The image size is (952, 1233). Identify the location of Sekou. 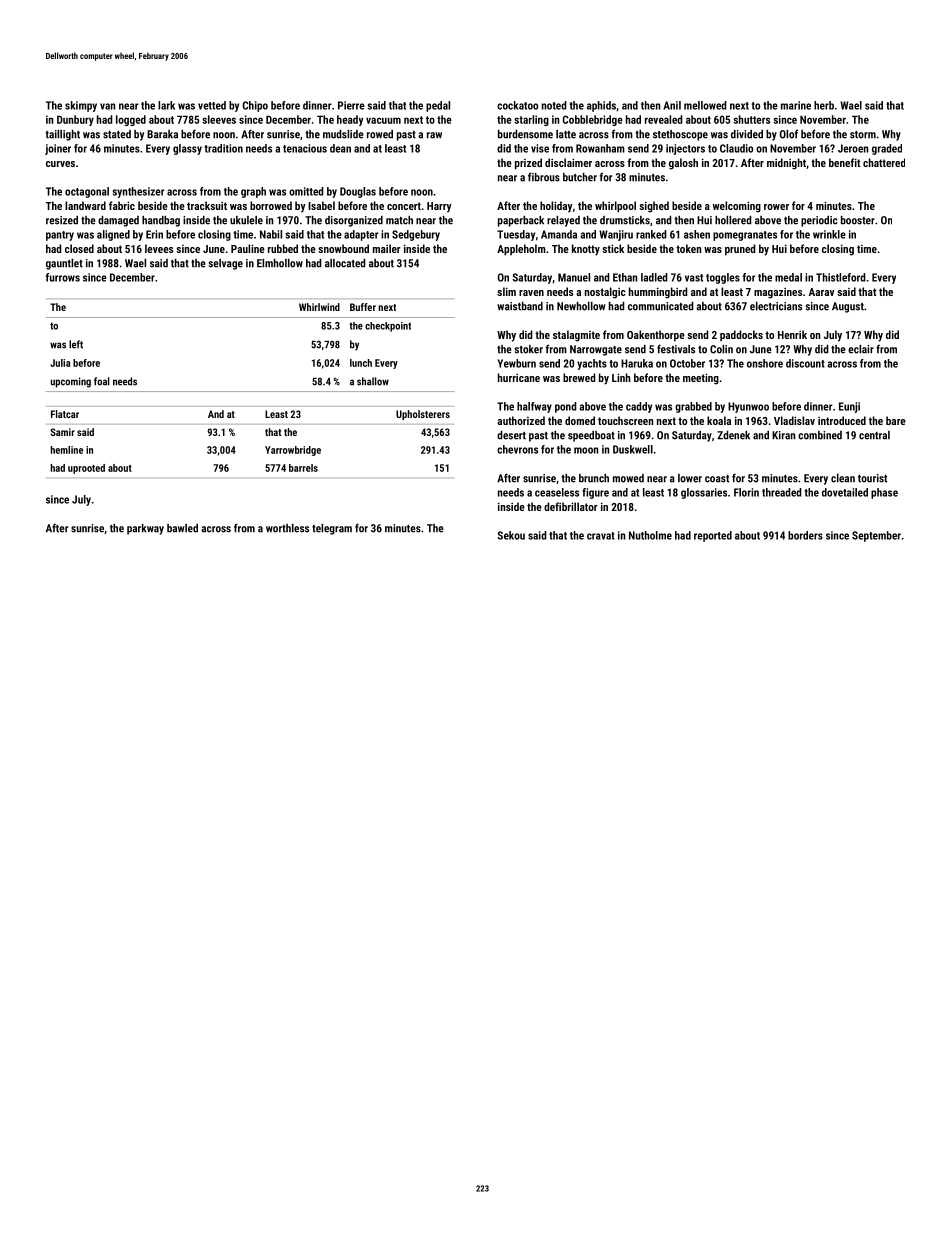
(511, 535).
